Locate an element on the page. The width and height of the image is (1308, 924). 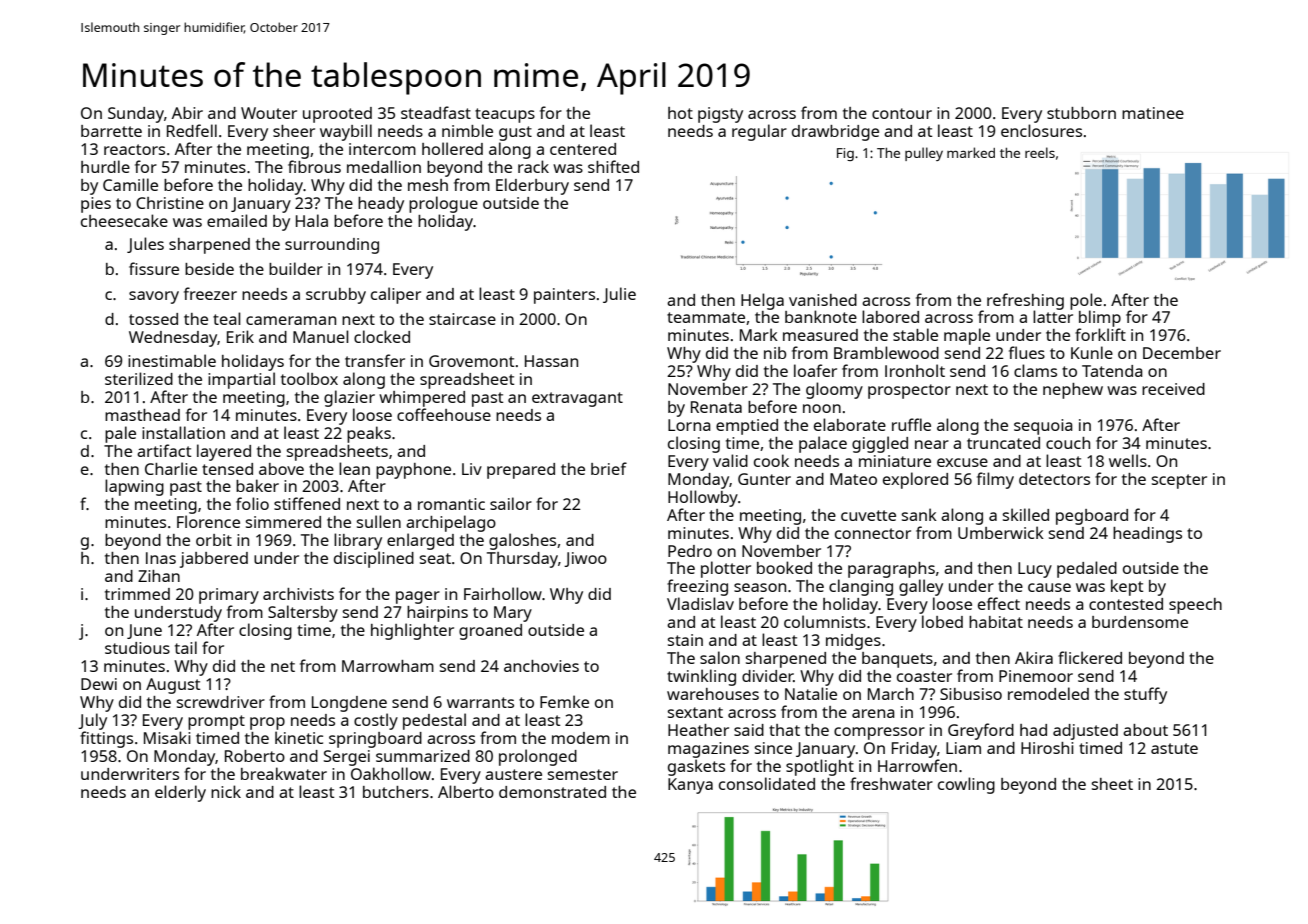
modem is located at coordinates (581, 738).
